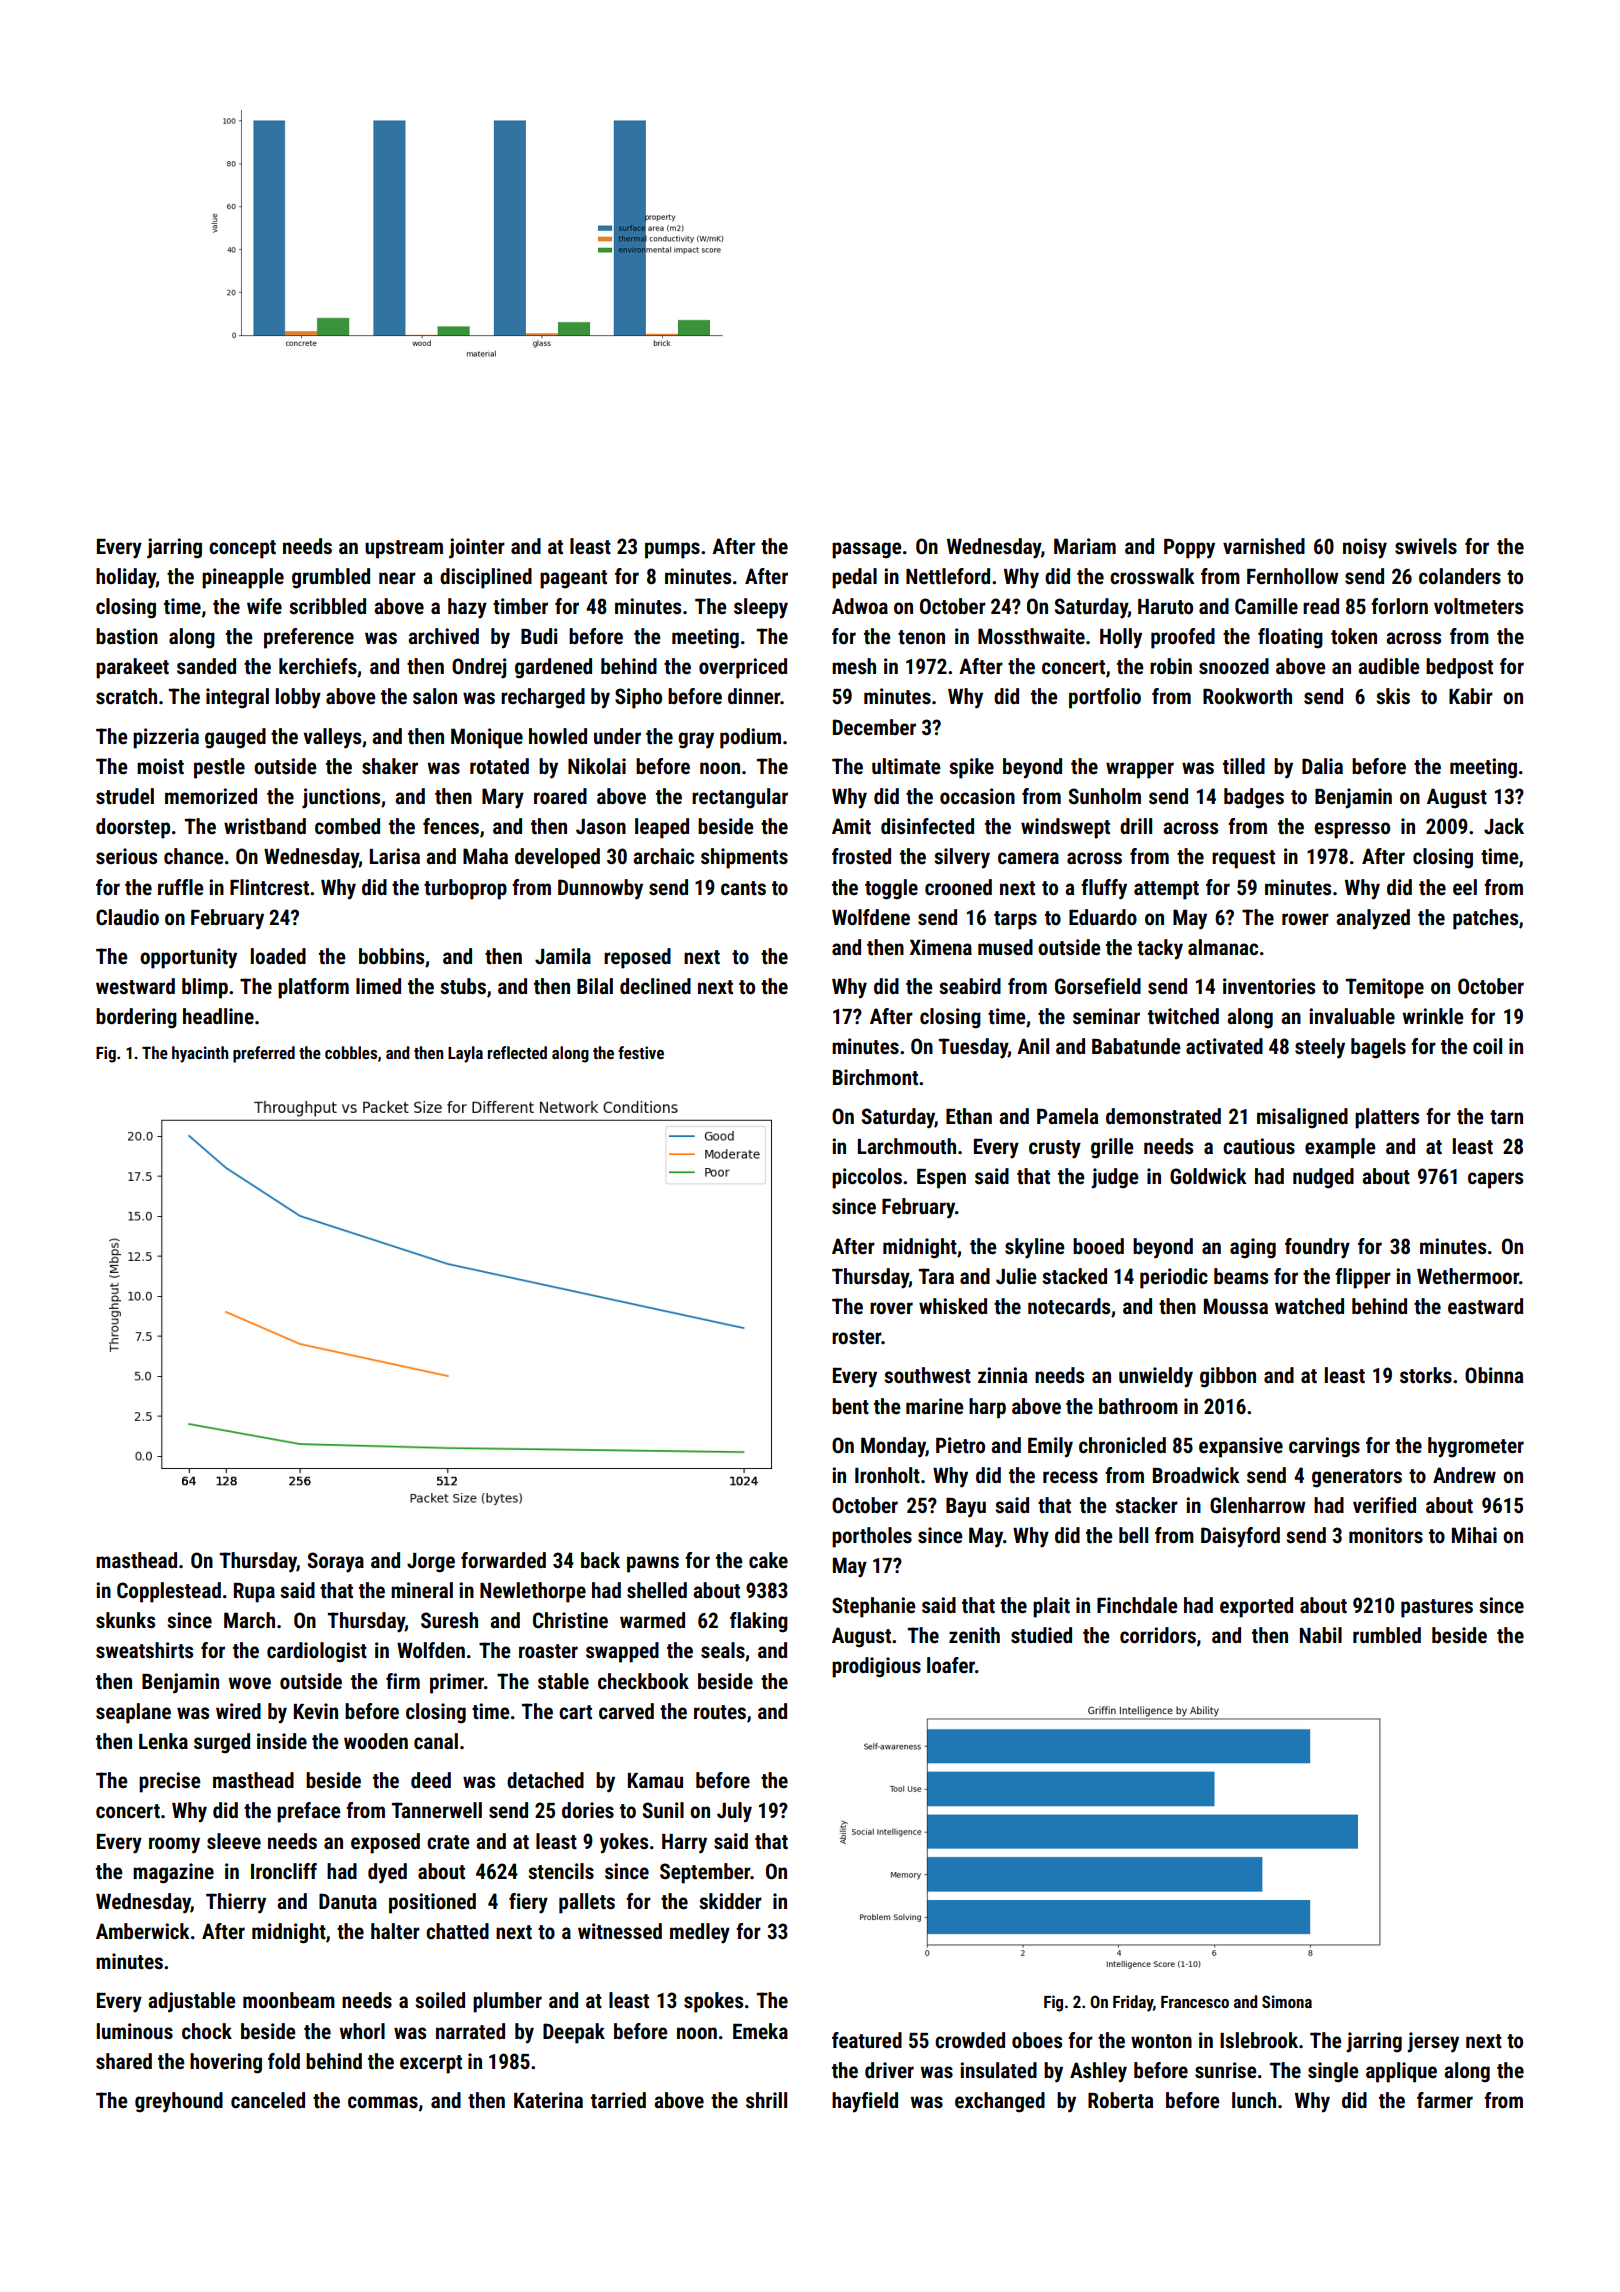 The image size is (1620, 2292). What do you see at coordinates (854, 578) in the document?
I see `pedal` at bounding box center [854, 578].
